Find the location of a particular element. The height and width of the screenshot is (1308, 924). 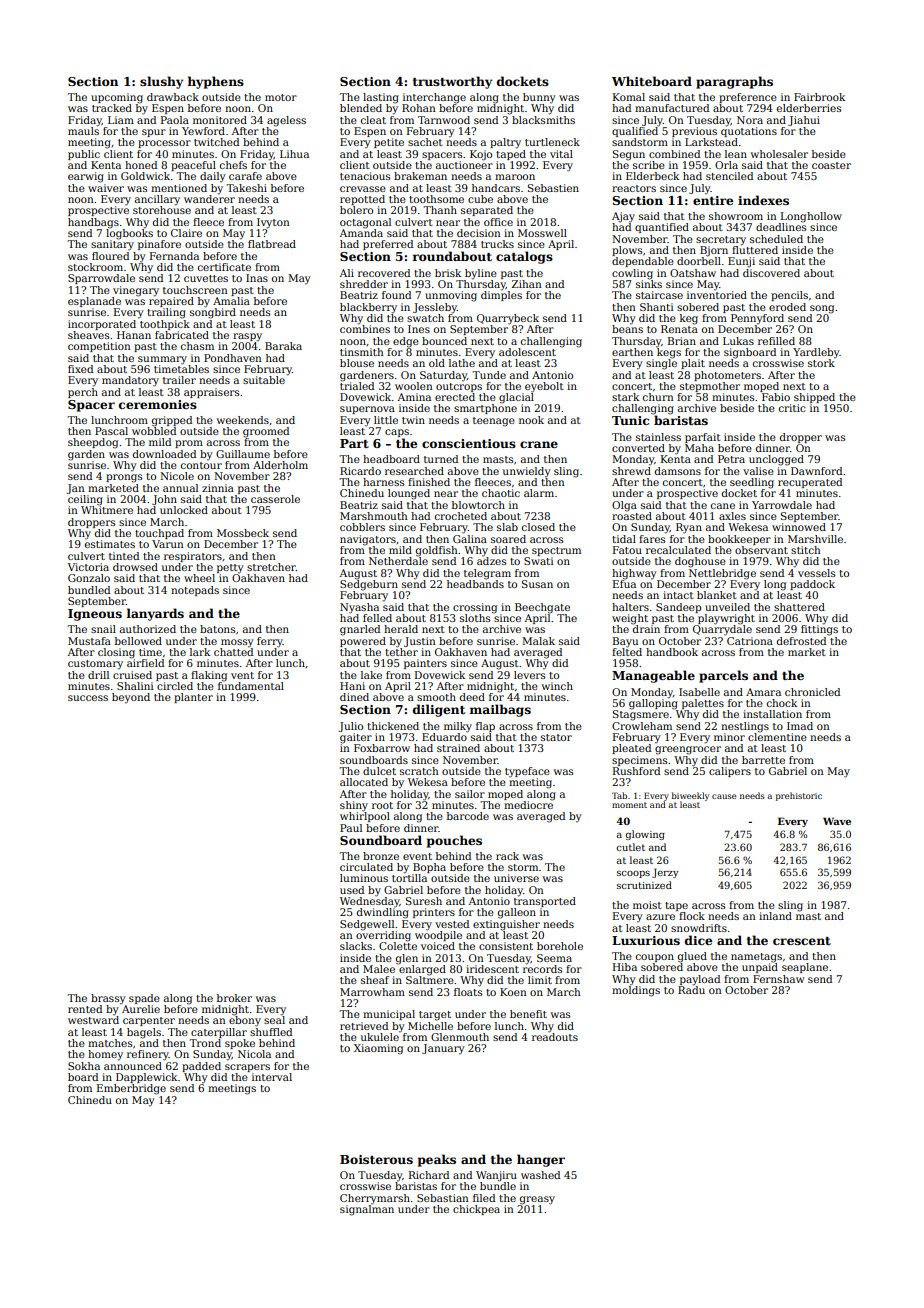

dimples is located at coordinates (501, 296).
